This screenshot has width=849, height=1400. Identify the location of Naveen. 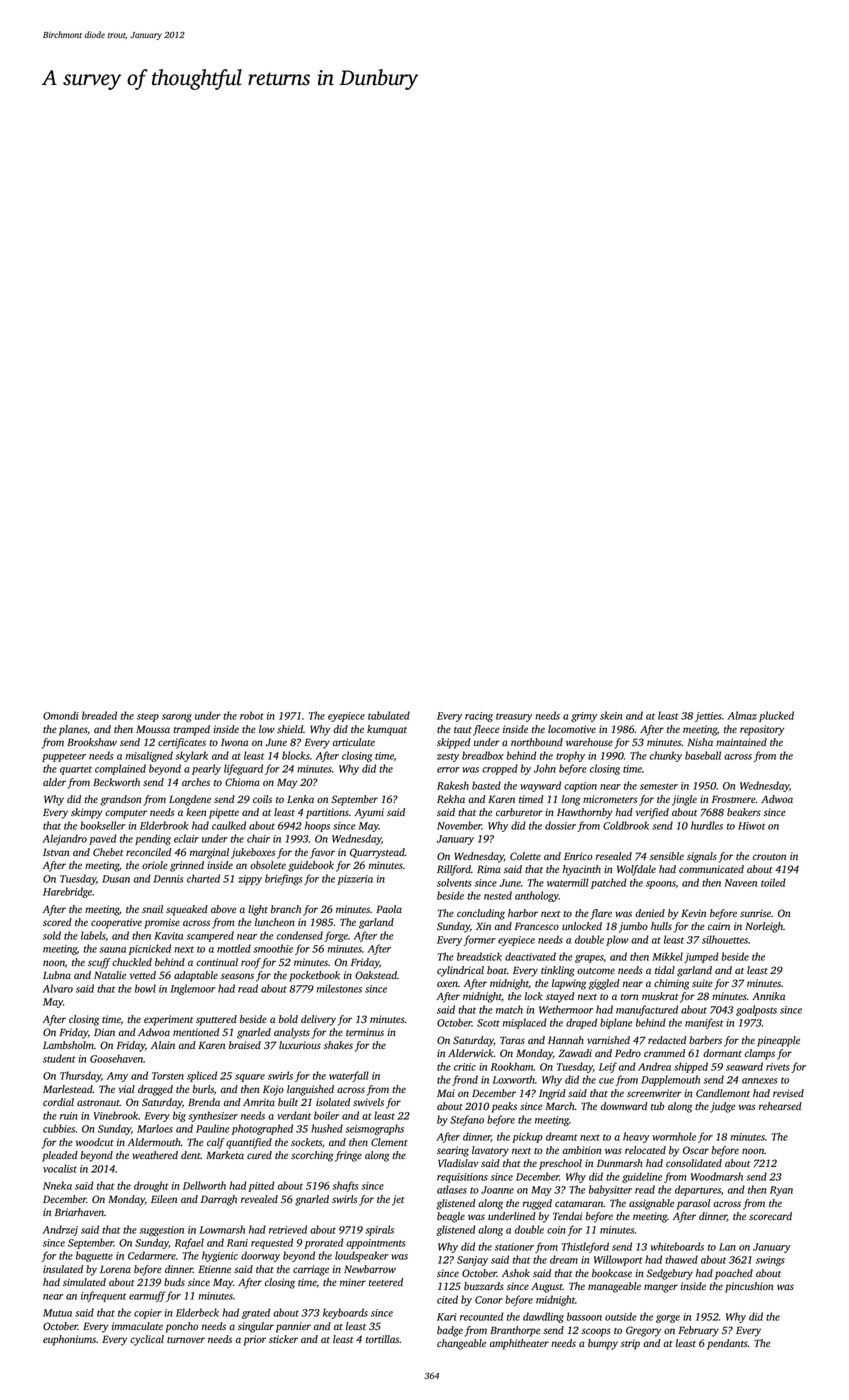
(740, 883).
